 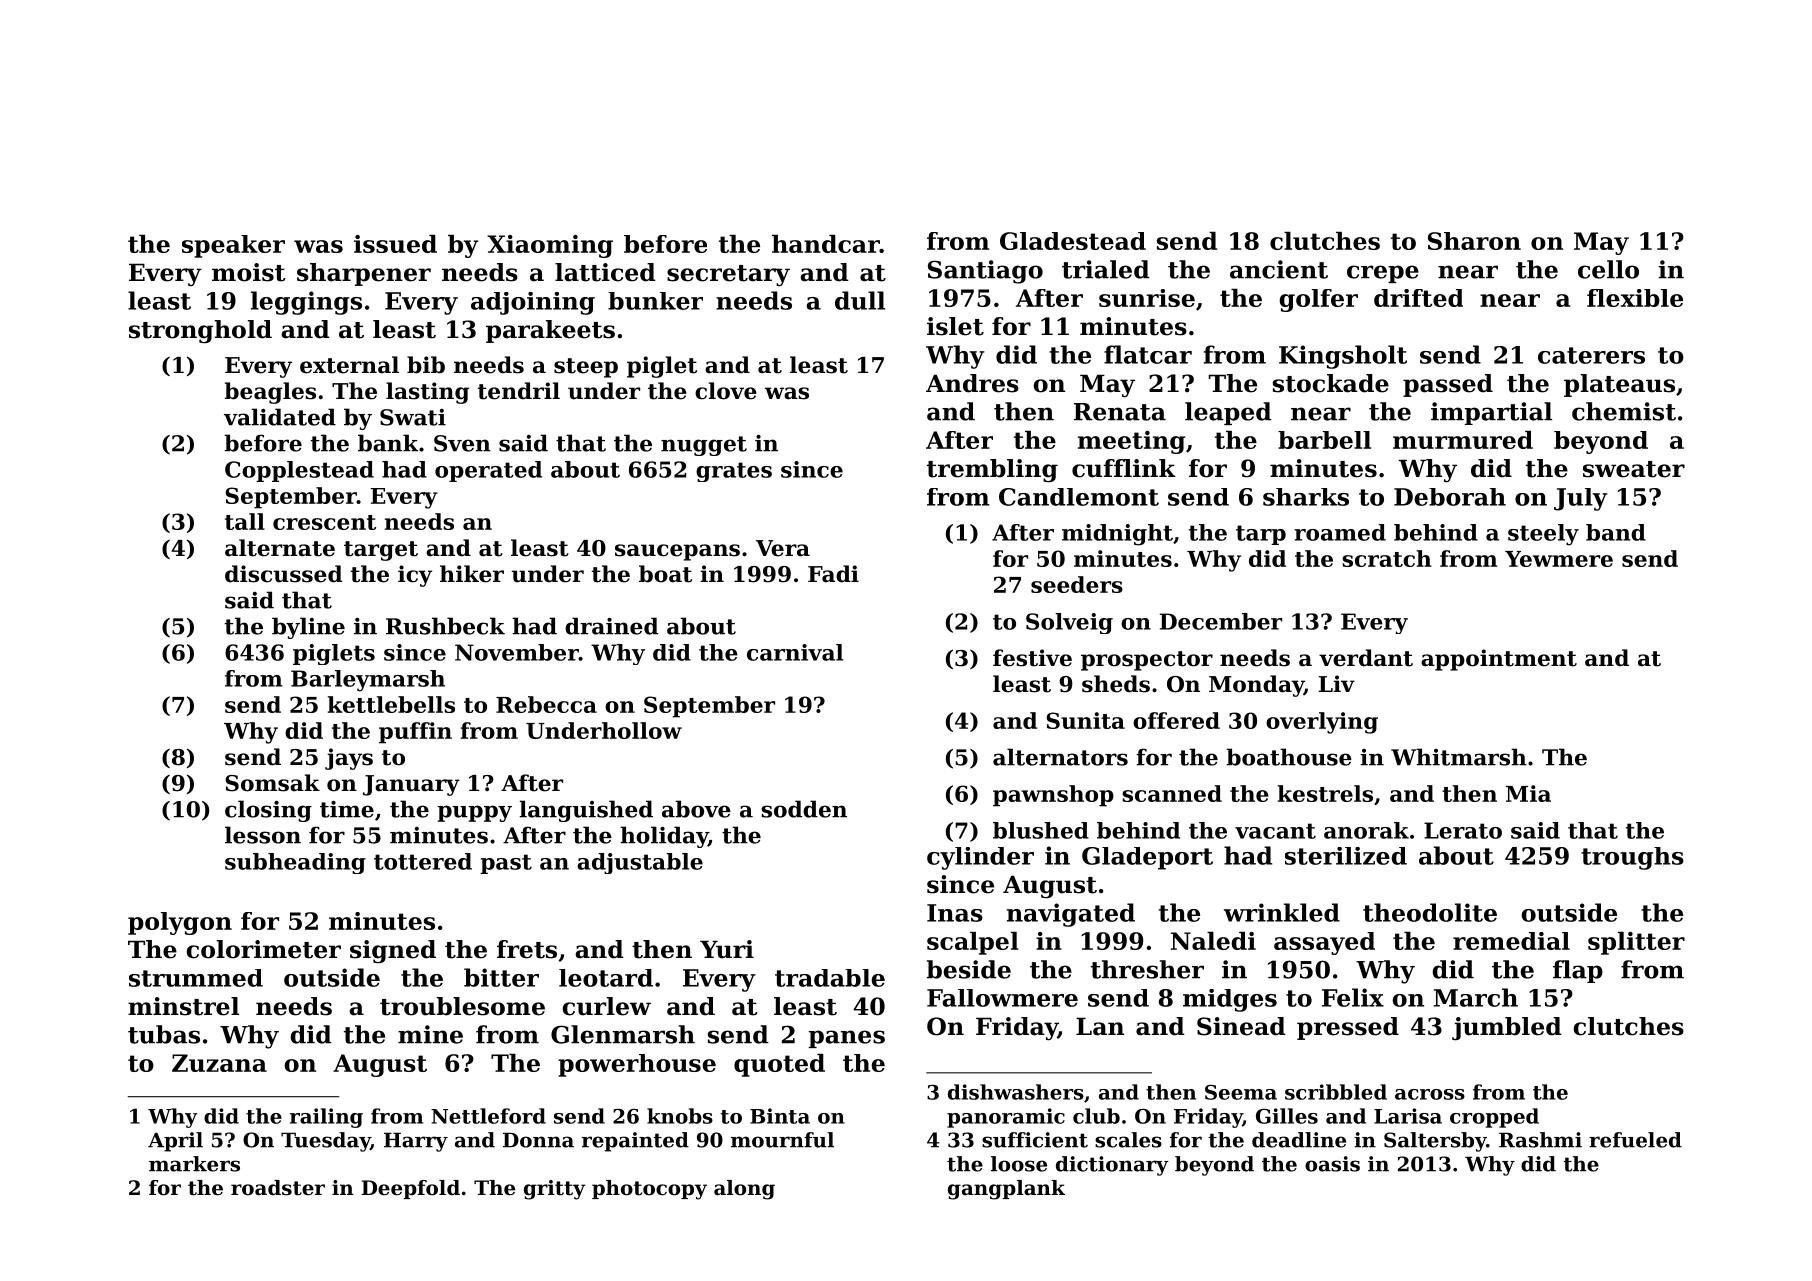 I want to click on Gladeport, so click(x=1147, y=858).
